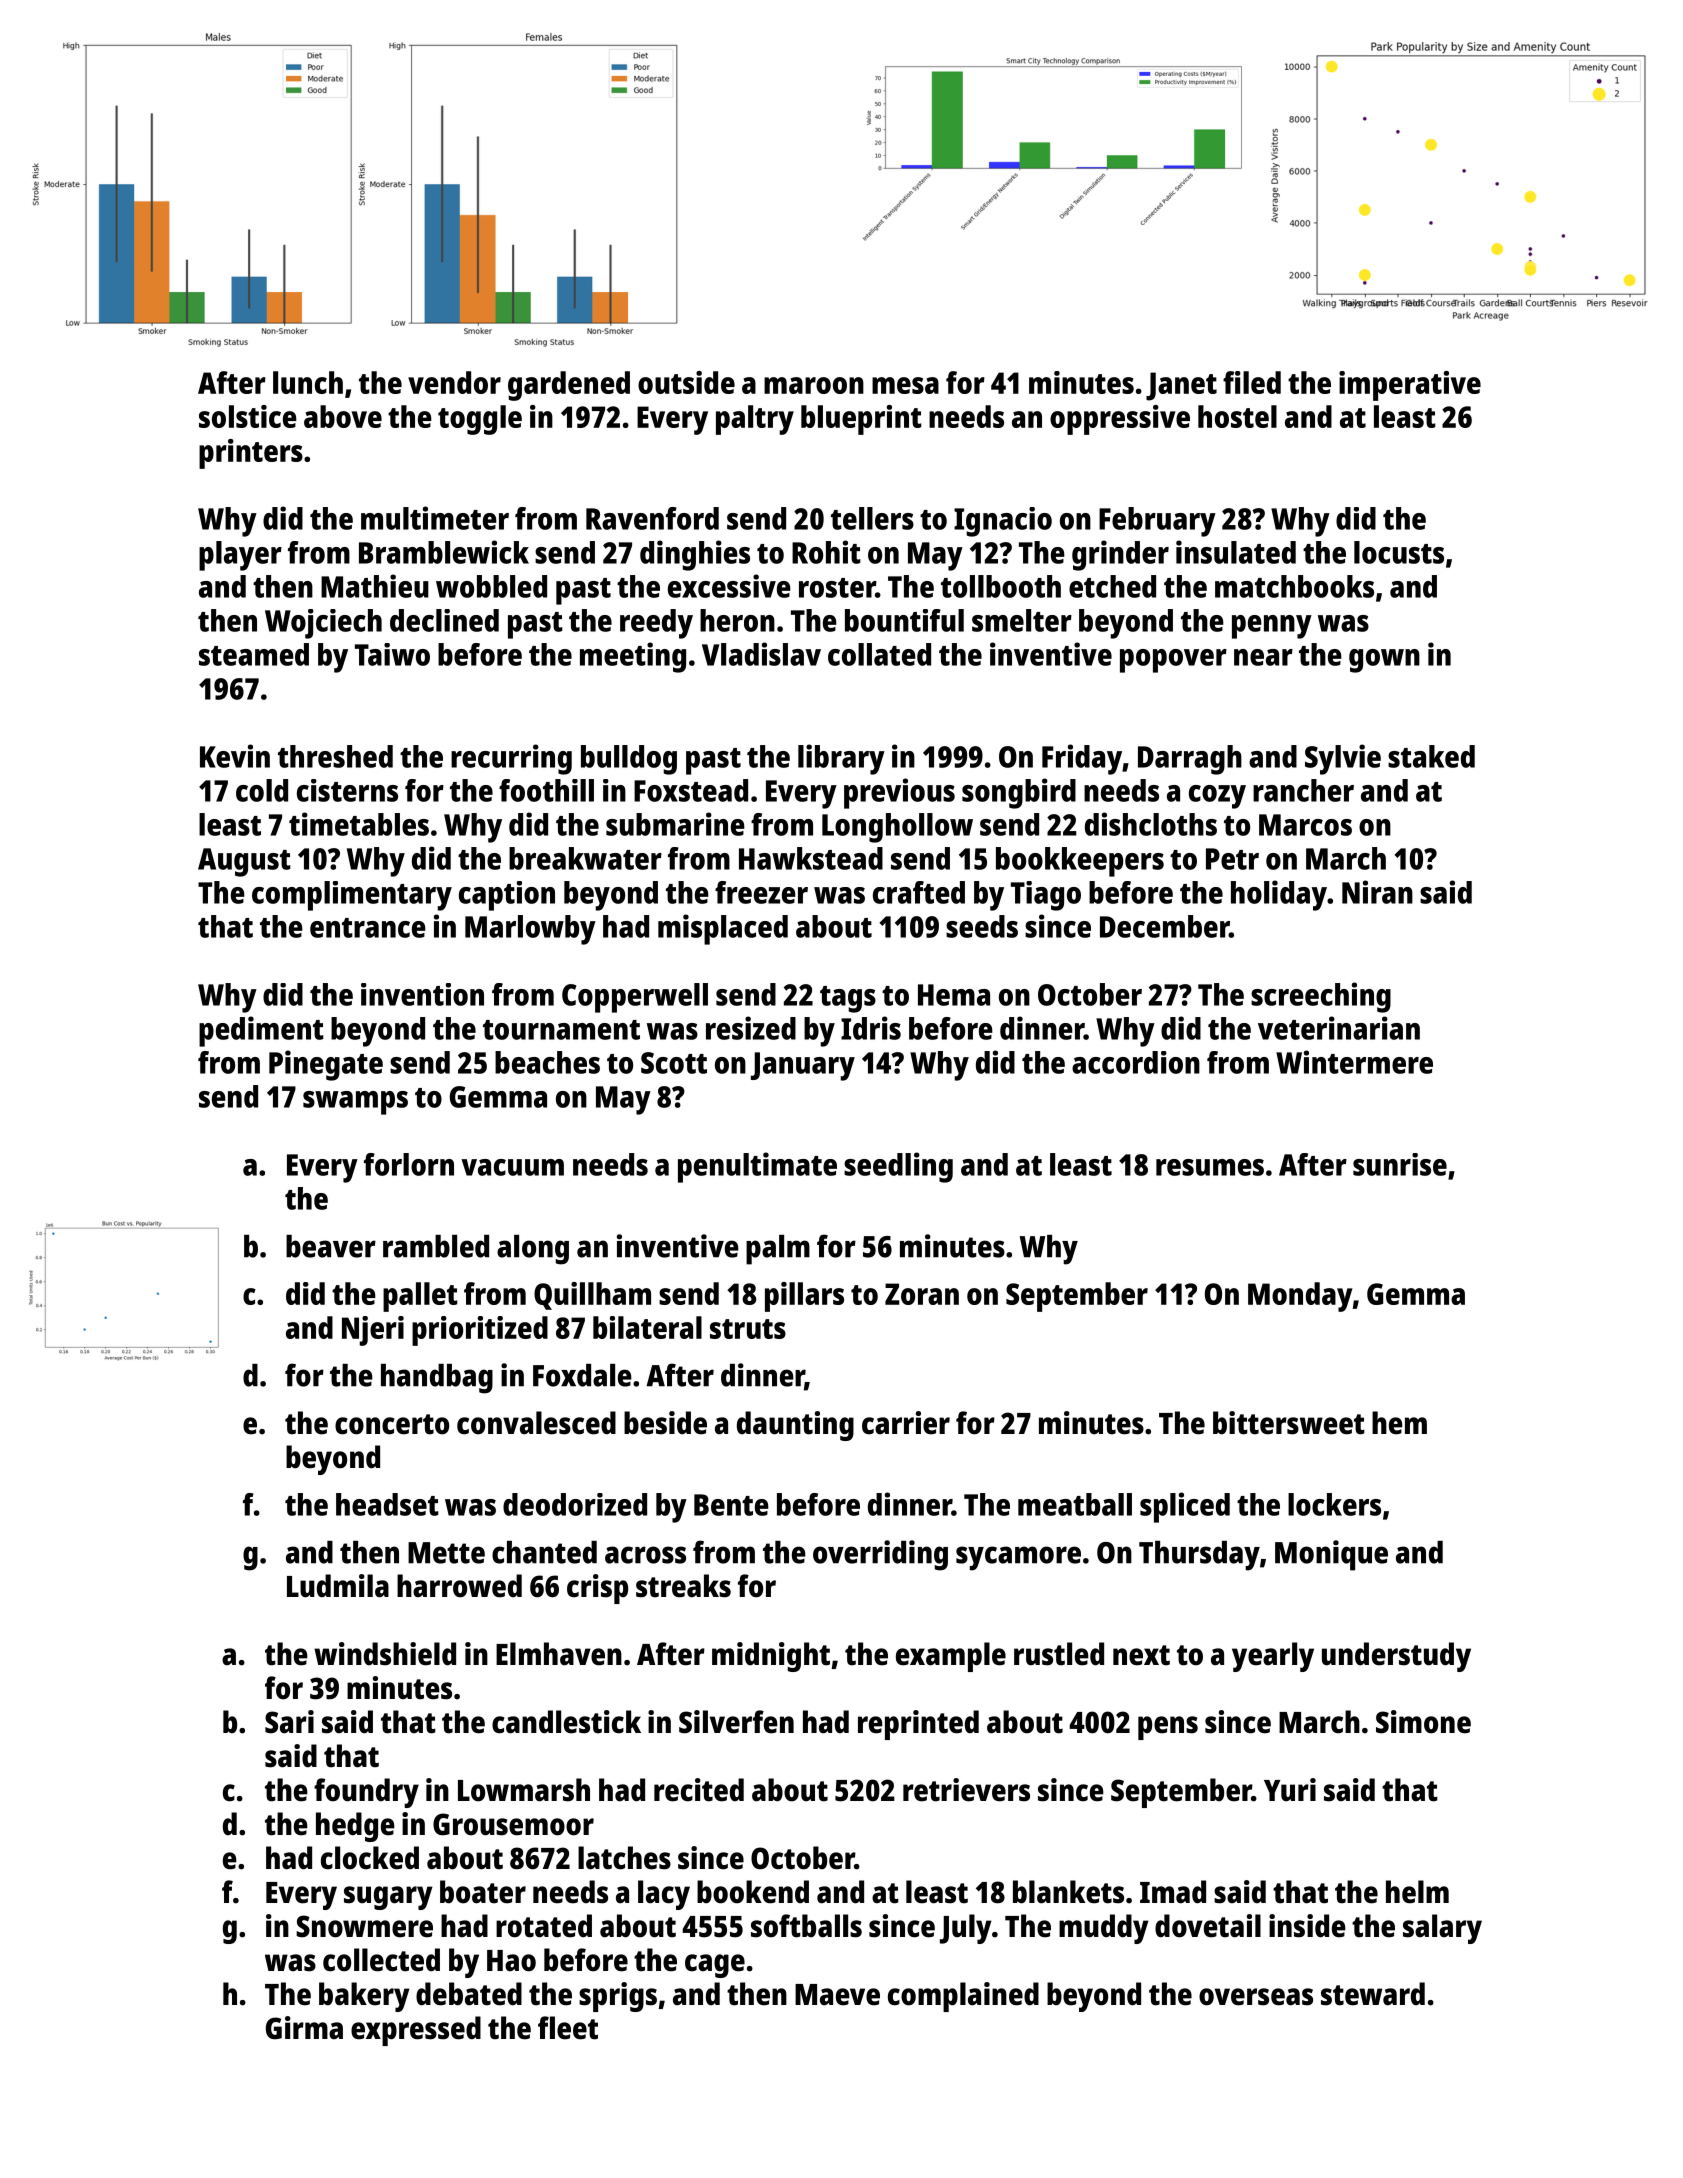  Describe the element at coordinates (1354, 1062) in the screenshot. I see `Wintermere` at that location.
